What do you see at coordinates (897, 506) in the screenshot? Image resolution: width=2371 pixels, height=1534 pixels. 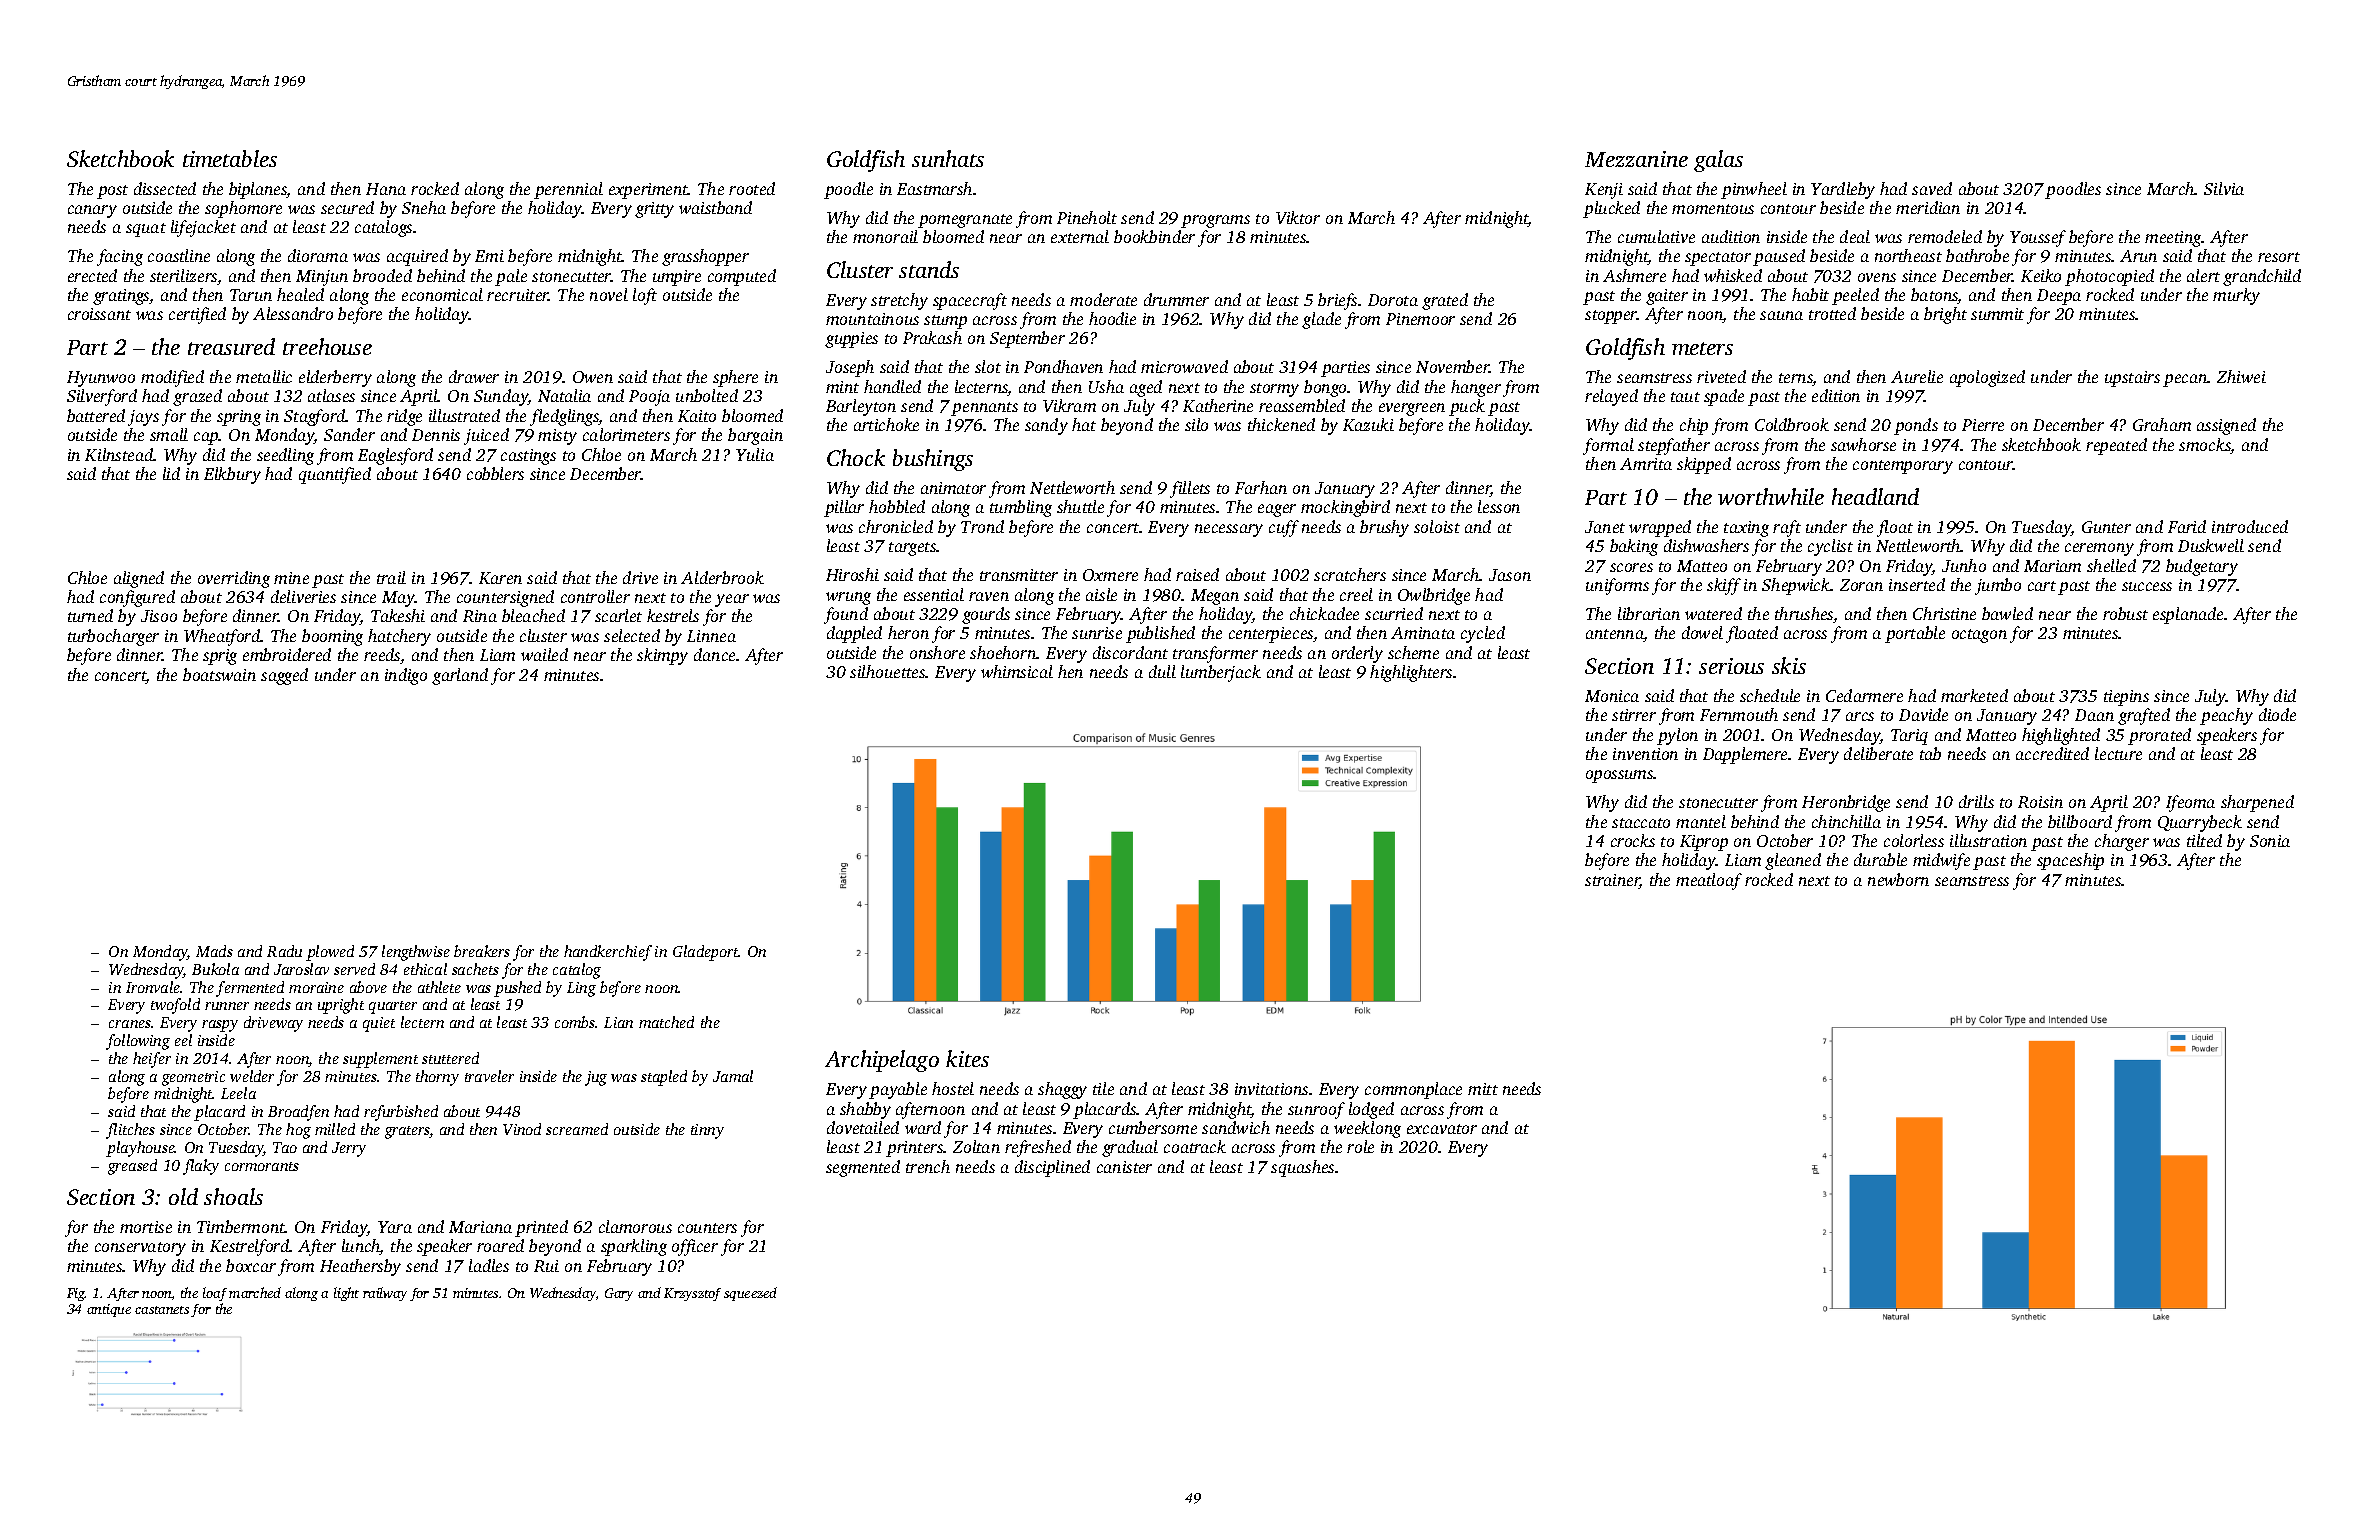 I see `hobbled` at bounding box center [897, 506].
